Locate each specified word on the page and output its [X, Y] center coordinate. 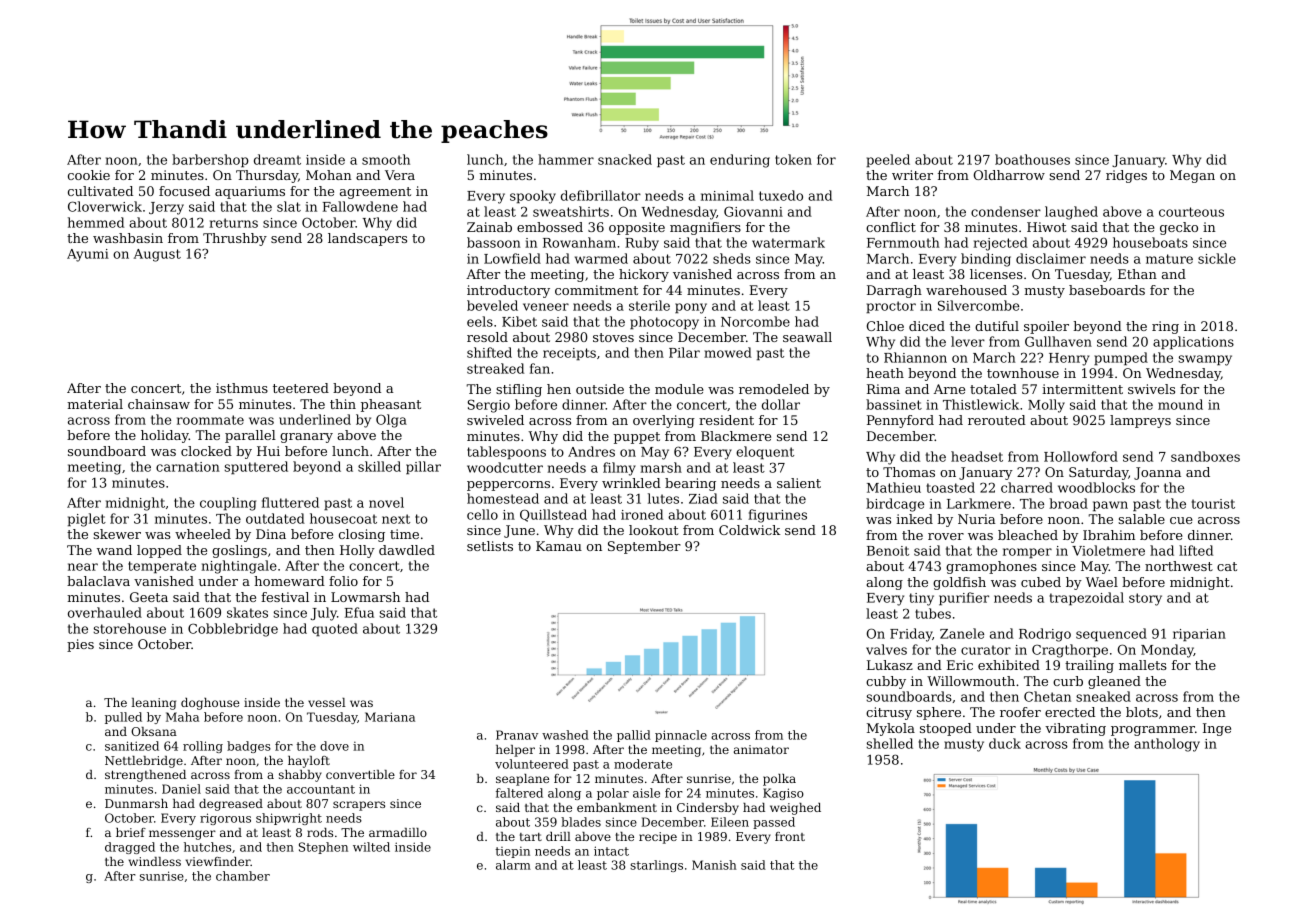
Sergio [489, 406]
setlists [490, 546]
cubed [1041, 582]
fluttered [290, 502]
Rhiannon [915, 357]
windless [155, 861]
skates [247, 612]
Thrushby [235, 239]
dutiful [997, 326]
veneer [546, 307]
